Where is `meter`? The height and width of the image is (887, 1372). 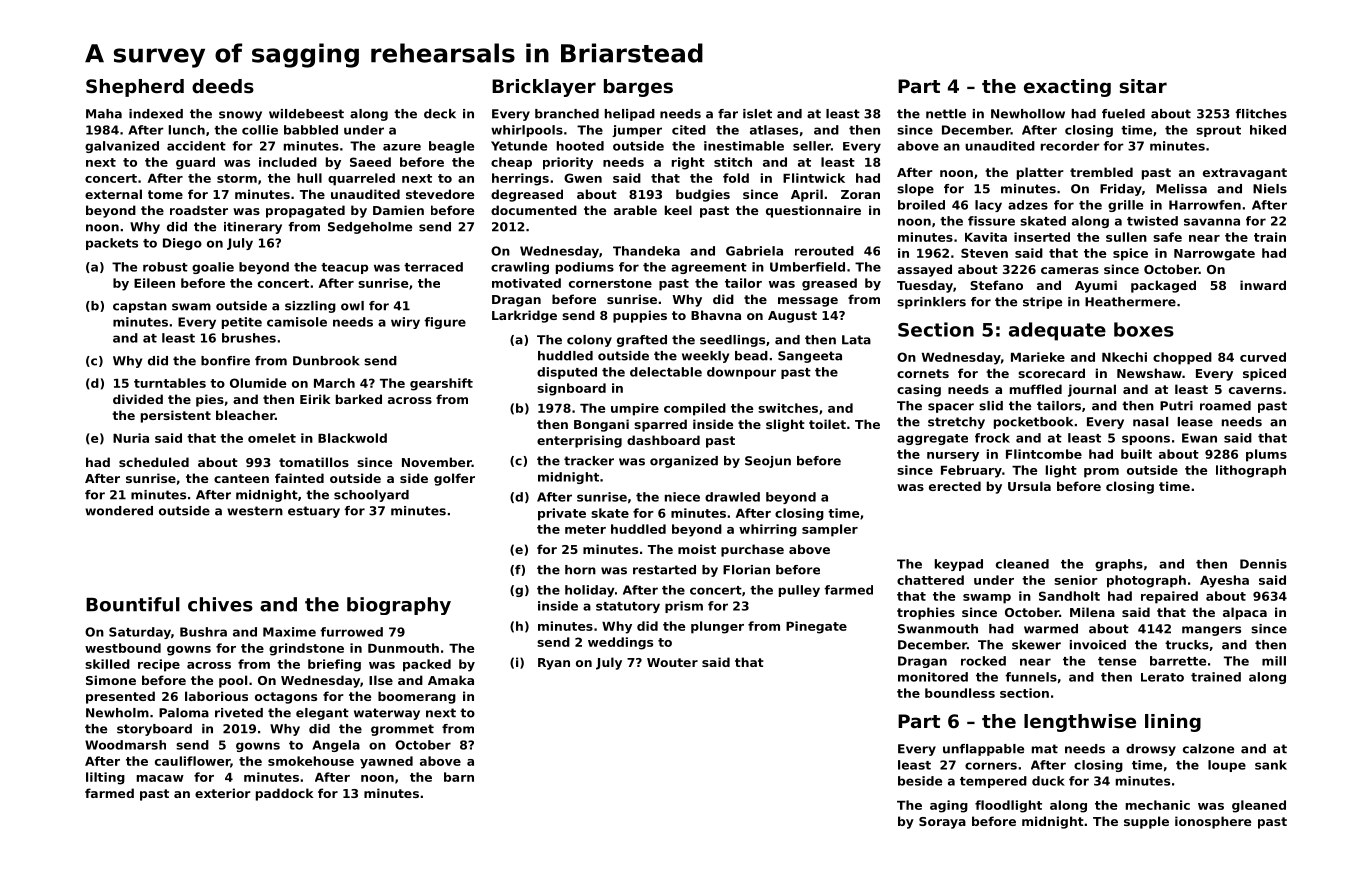
meter is located at coordinates (585, 529).
